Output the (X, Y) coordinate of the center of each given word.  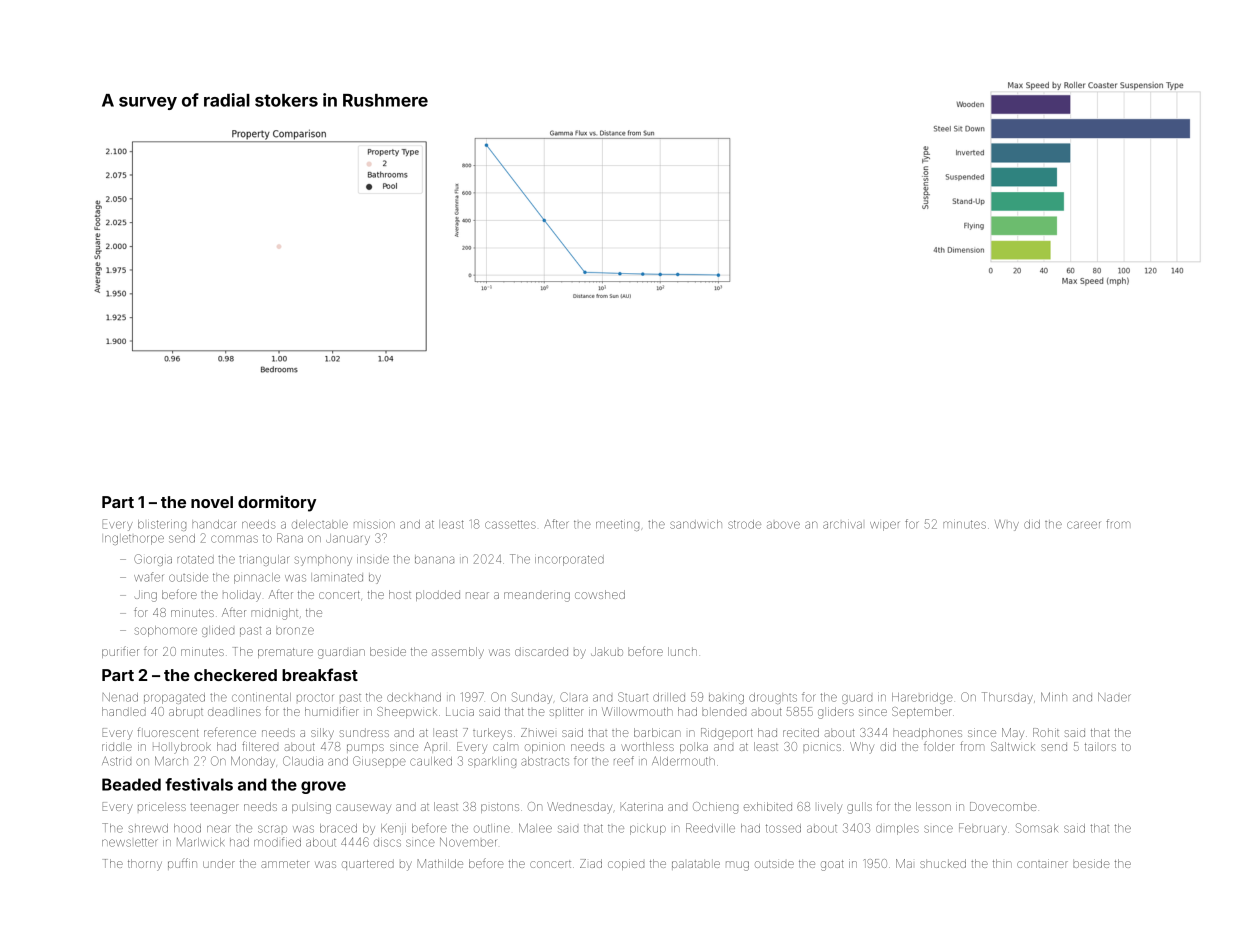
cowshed (600, 594)
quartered (368, 864)
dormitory (277, 503)
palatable (696, 865)
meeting (617, 525)
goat (832, 865)
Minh (1054, 697)
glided (218, 631)
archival (842, 525)
